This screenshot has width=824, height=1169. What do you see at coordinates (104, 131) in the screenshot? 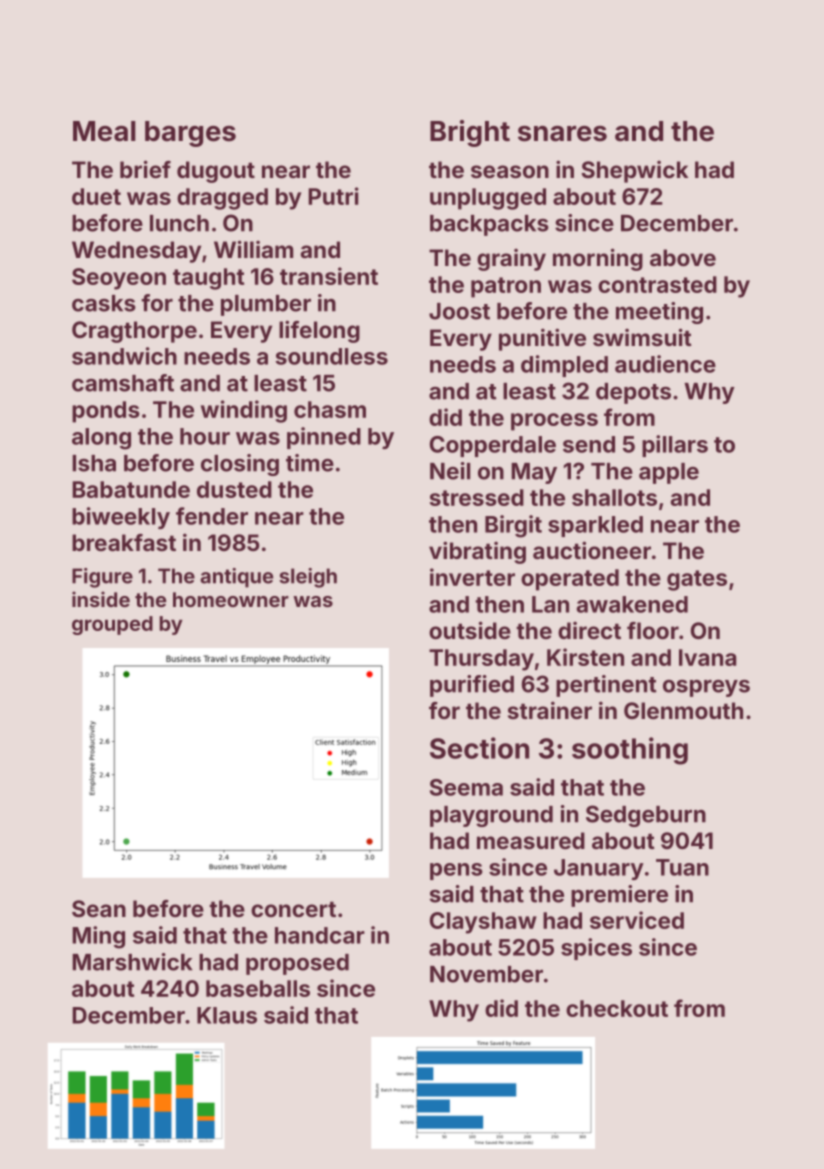
I see `Meal` at bounding box center [104, 131].
